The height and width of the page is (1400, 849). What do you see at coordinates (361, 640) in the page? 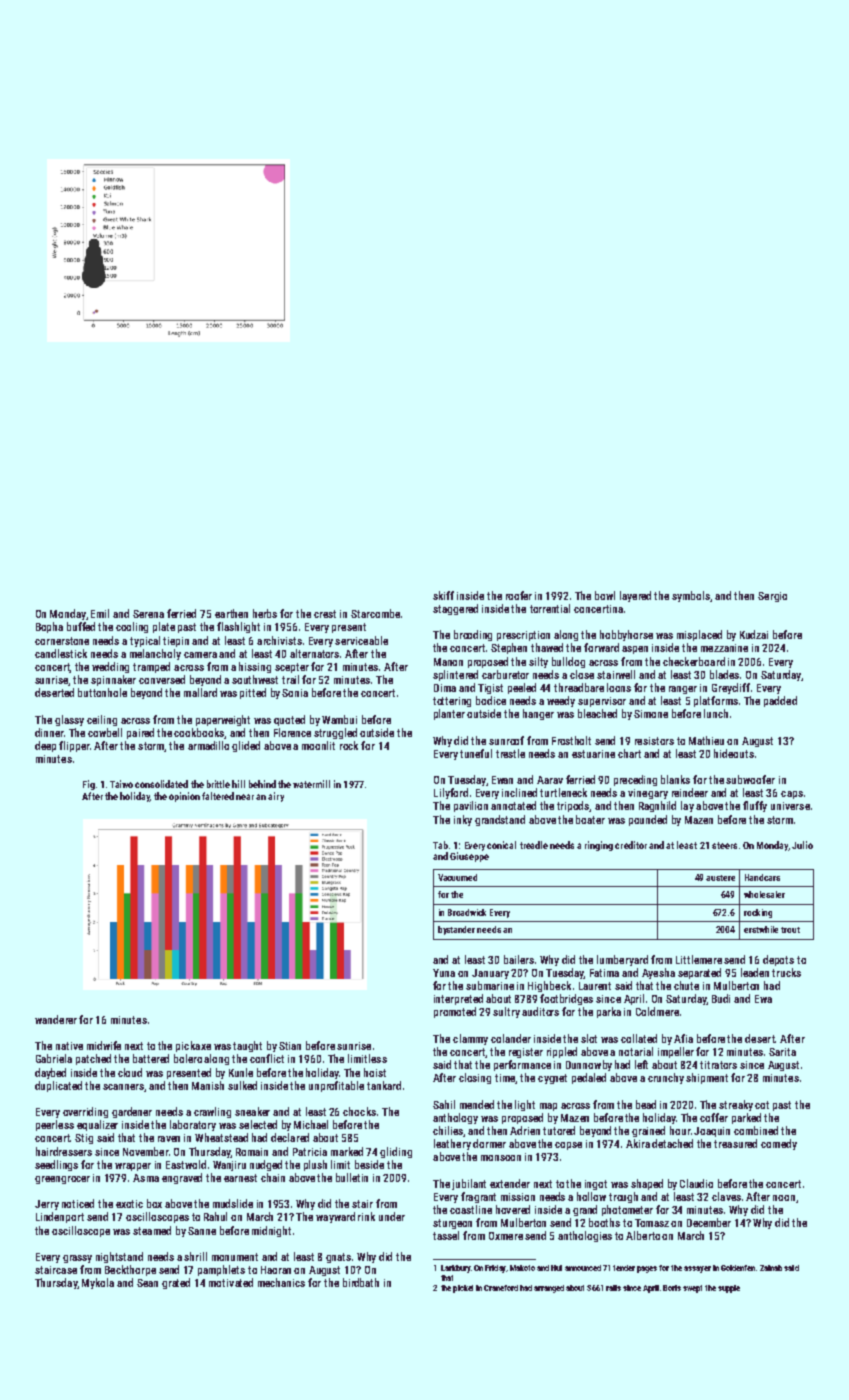
I see `serviceable` at bounding box center [361, 640].
